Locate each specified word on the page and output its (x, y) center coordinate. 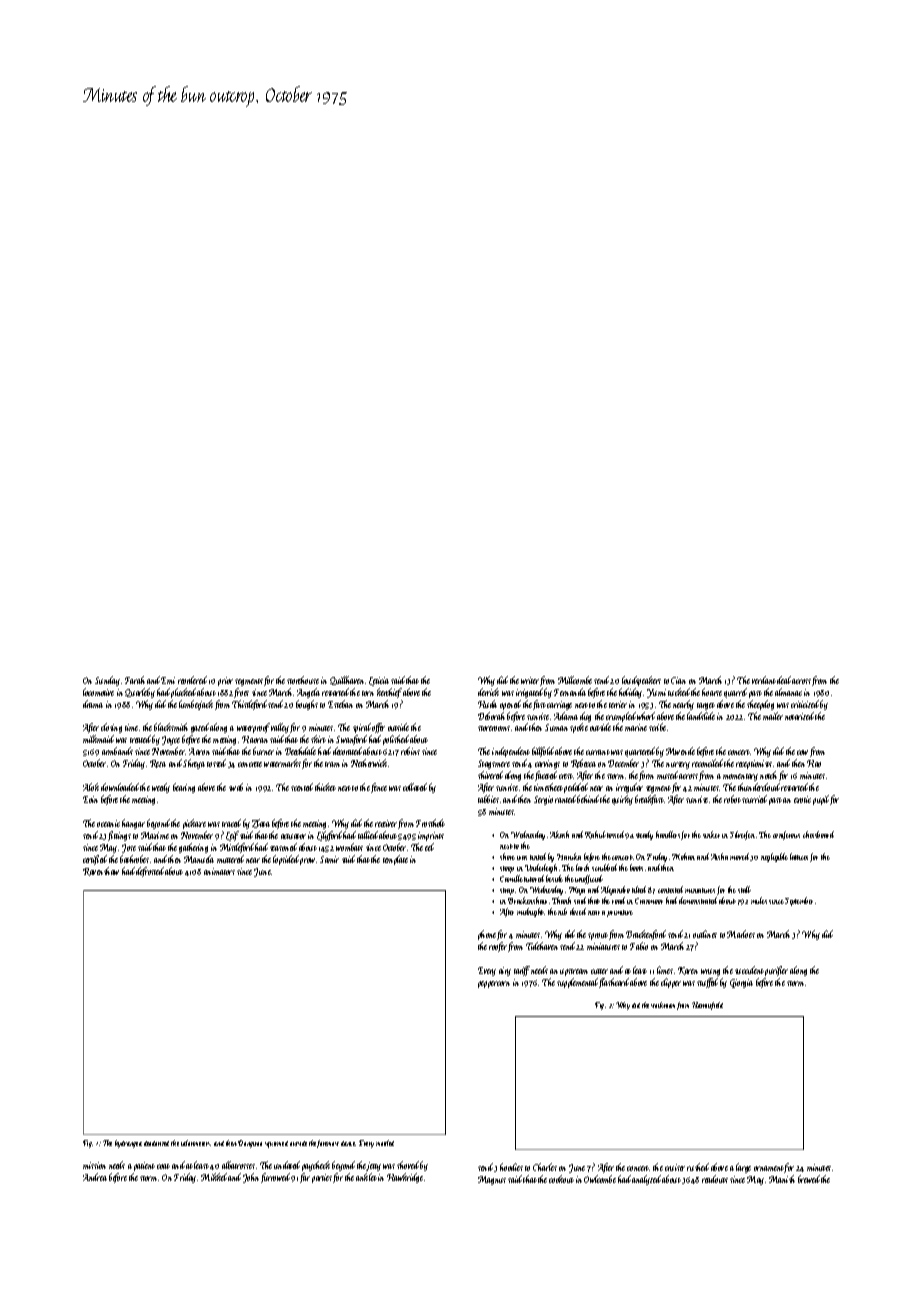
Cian (678, 680)
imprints (431, 836)
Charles (545, 1167)
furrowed (275, 1178)
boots (636, 867)
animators (219, 871)
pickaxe (194, 824)
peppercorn (494, 984)
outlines (705, 934)
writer (530, 680)
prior (225, 681)
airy (505, 971)
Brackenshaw (527, 900)
